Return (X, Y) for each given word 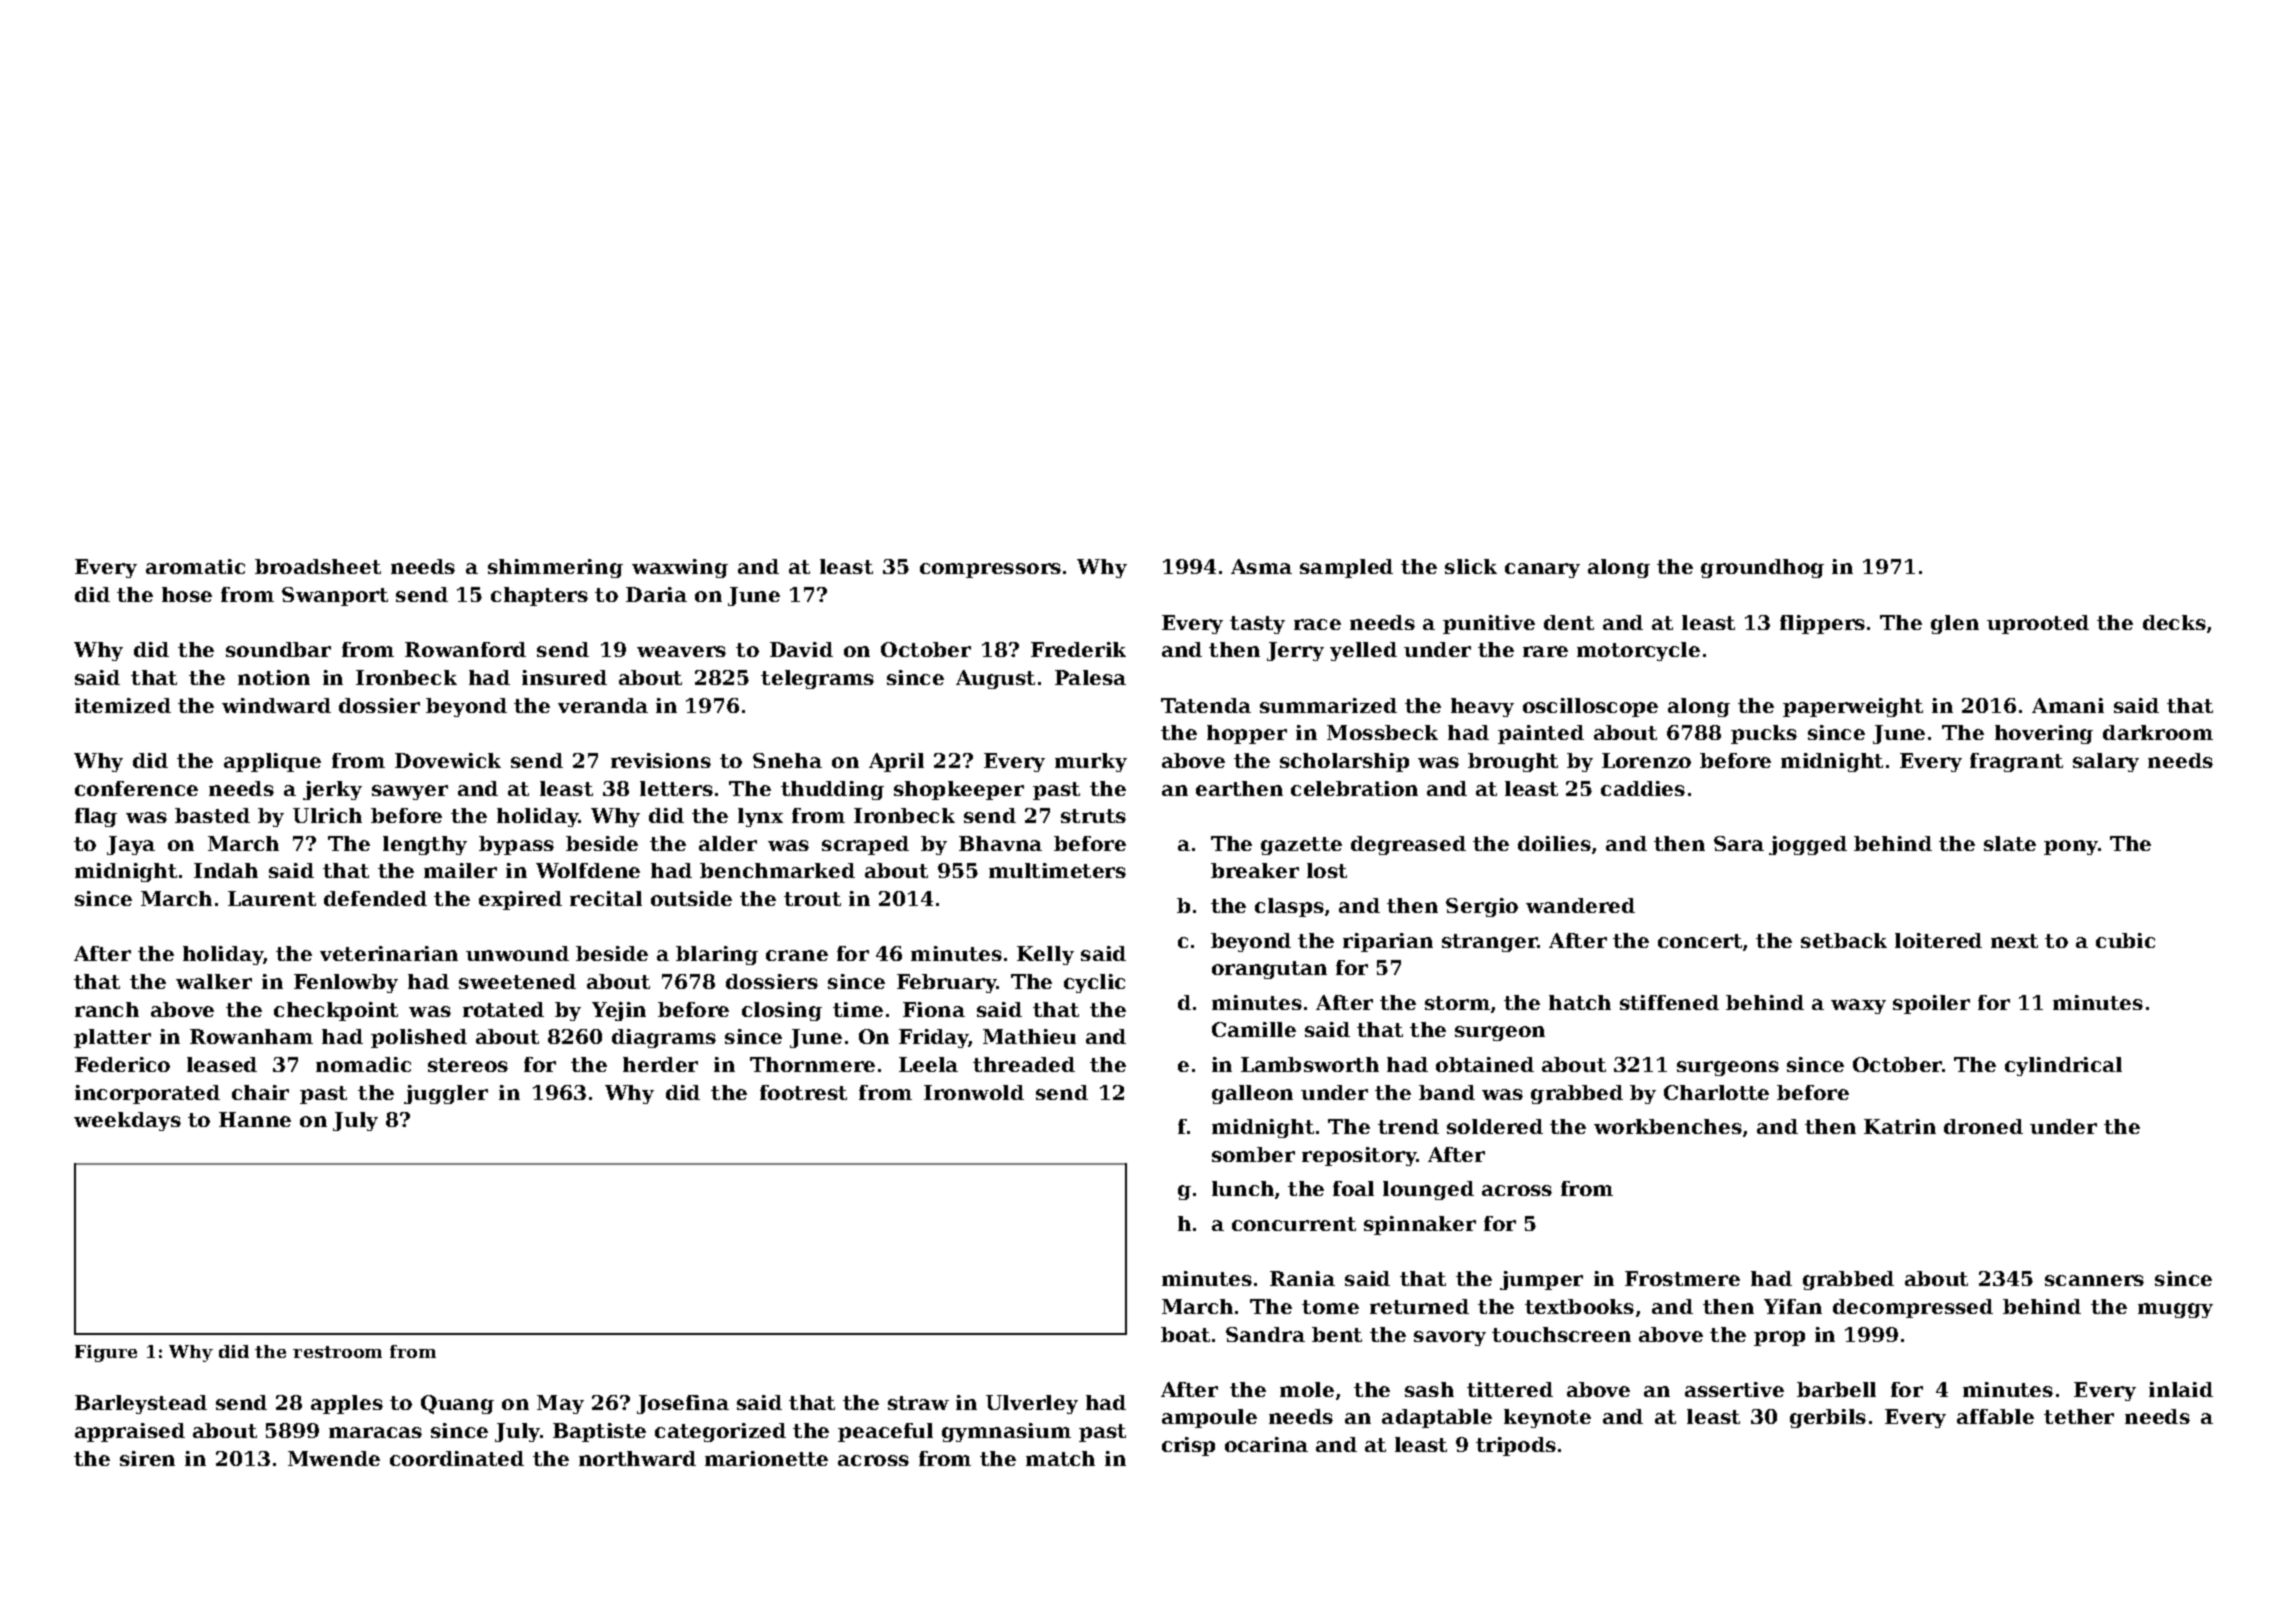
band (1447, 1092)
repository (1359, 1156)
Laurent (272, 898)
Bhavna (1000, 843)
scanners (2094, 1280)
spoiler (1931, 1004)
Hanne (255, 1119)
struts (1093, 816)
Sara (1739, 843)
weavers (681, 651)
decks (2174, 622)
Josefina (683, 1404)
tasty (1257, 625)
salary (2106, 762)
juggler (446, 1094)
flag (96, 817)
